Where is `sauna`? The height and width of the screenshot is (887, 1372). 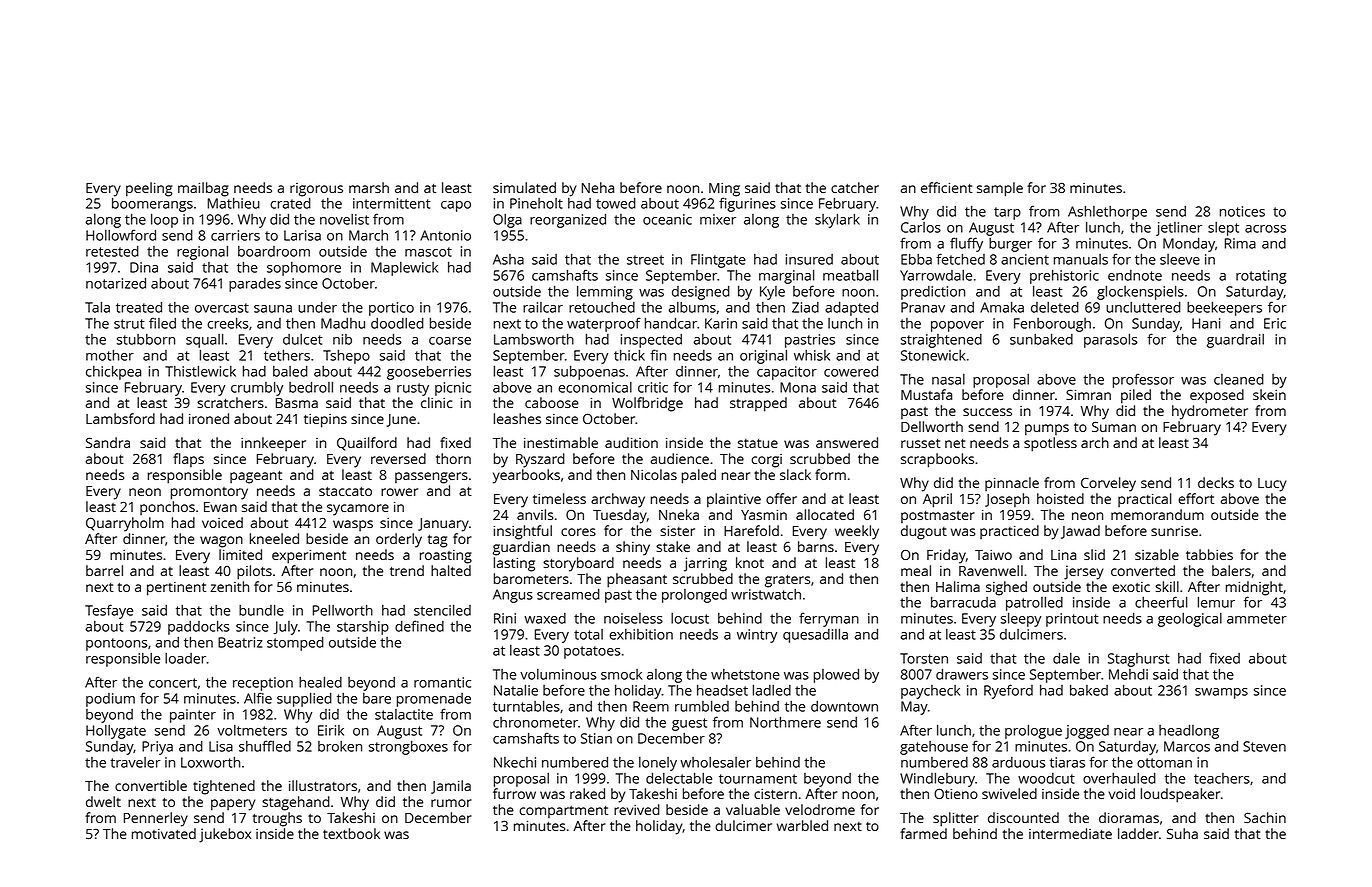
sauna is located at coordinates (273, 309).
